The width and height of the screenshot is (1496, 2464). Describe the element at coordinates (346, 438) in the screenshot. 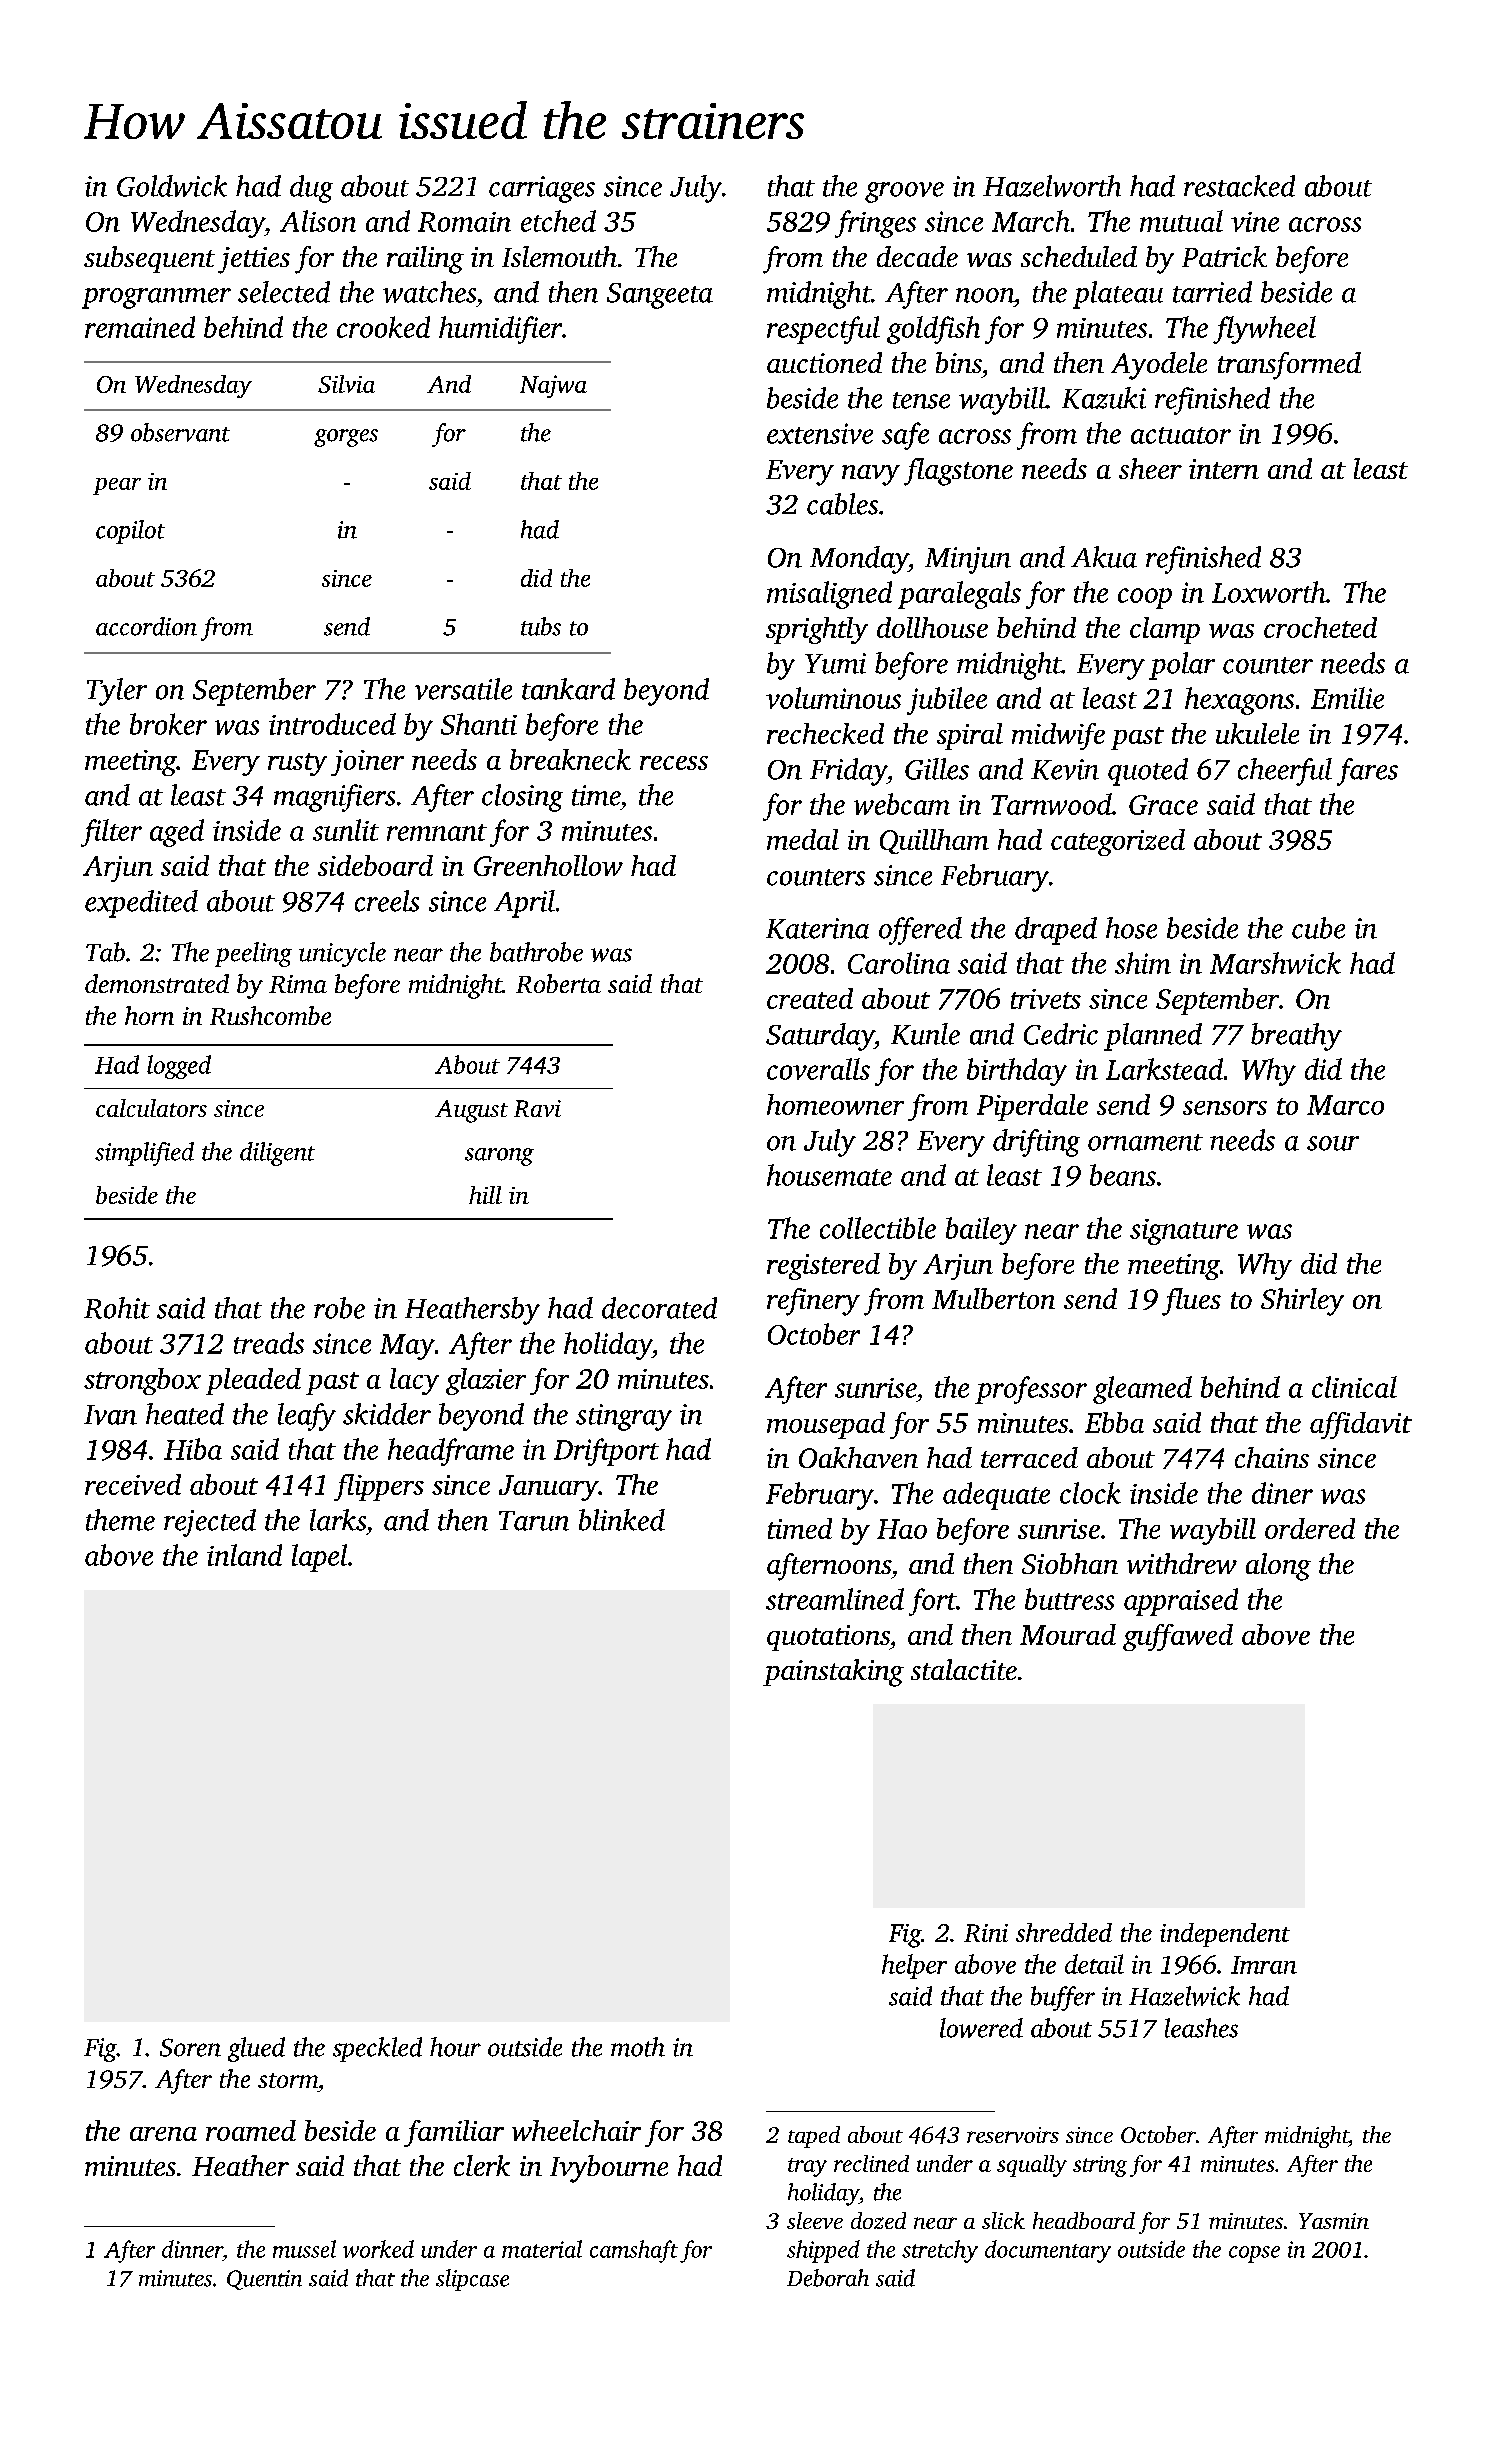

I see `gorges` at that location.
